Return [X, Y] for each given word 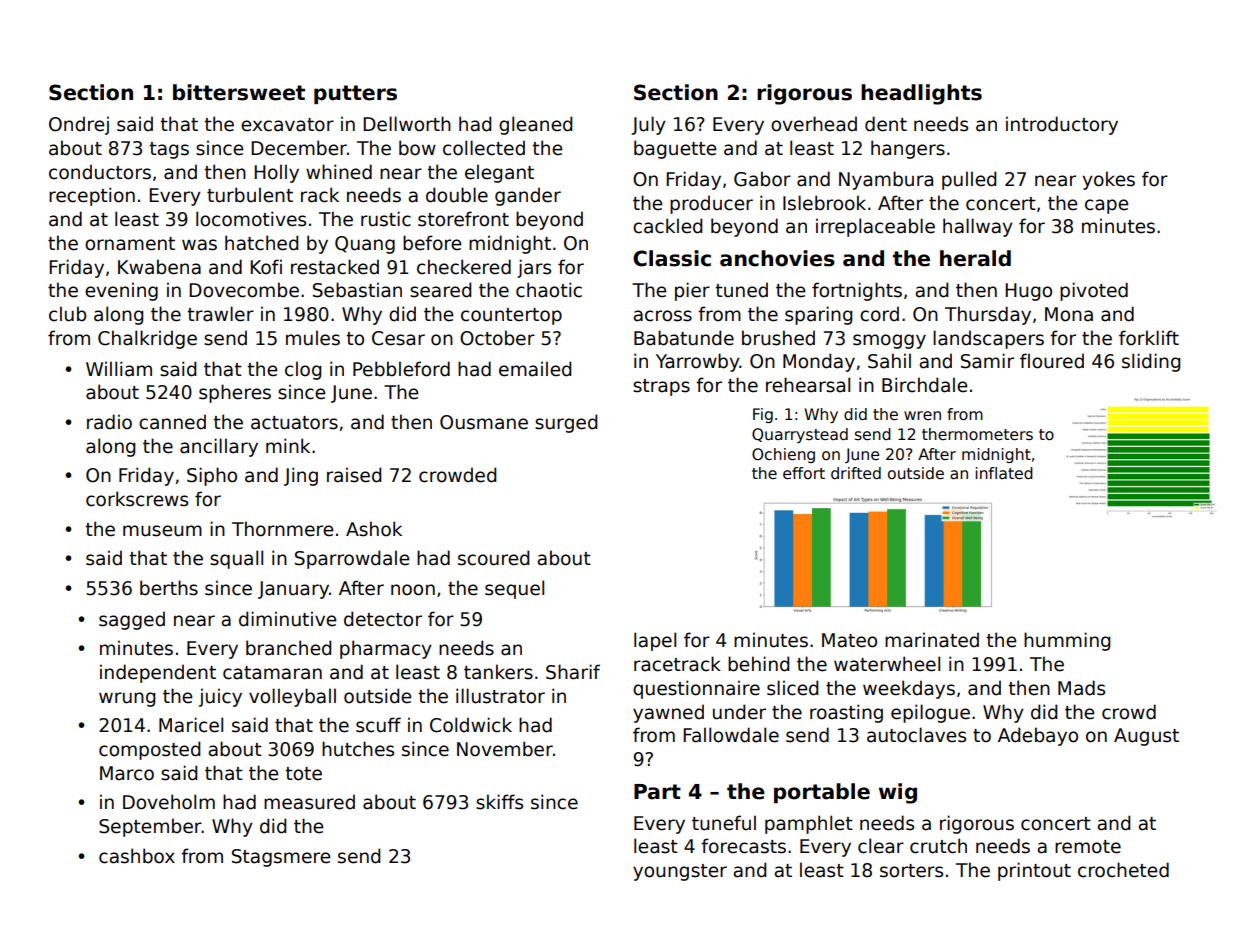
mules [313, 338]
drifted [856, 473]
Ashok [374, 529]
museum [162, 531]
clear [881, 846]
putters [355, 94]
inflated [1004, 473]
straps [661, 387]
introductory [1062, 125]
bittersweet [239, 92]
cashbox [137, 856]
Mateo [849, 640]
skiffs [499, 802]
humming [1067, 641]
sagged [132, 620]
